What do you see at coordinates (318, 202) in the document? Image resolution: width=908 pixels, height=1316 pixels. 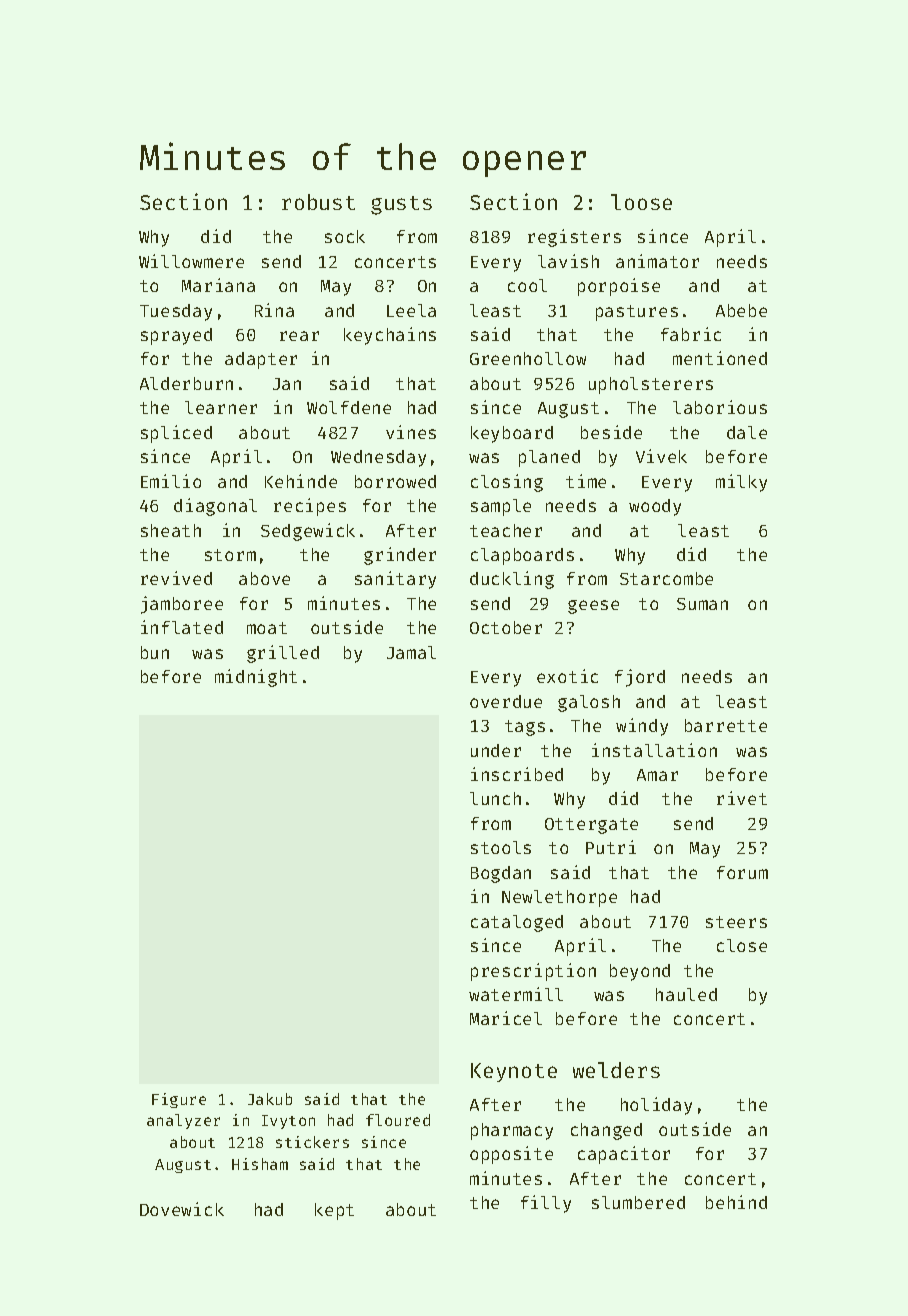 I see `robust` at bounding box center [318, 202].
